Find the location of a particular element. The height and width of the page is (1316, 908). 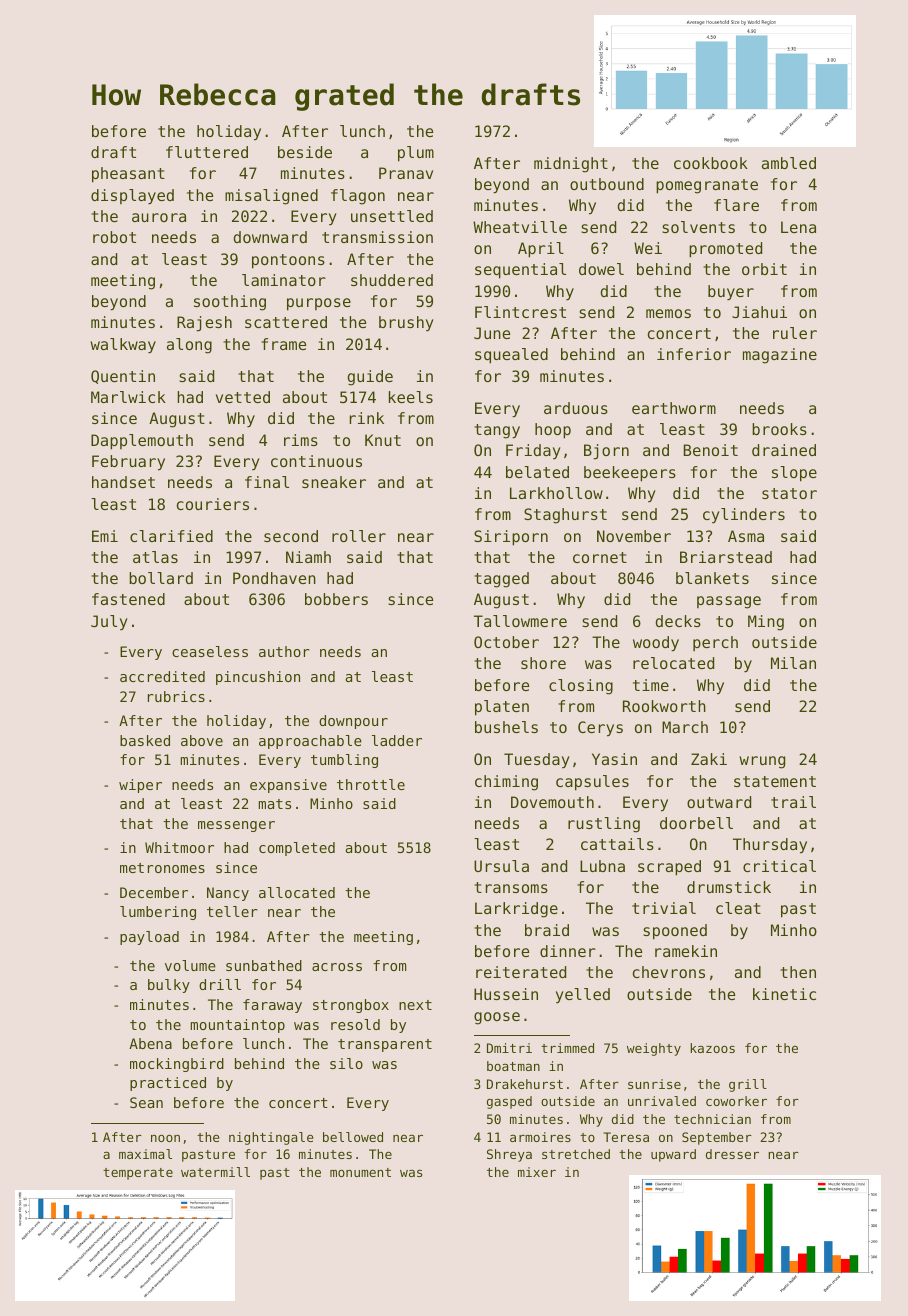

ambled is located at coordinates (789, 163).
